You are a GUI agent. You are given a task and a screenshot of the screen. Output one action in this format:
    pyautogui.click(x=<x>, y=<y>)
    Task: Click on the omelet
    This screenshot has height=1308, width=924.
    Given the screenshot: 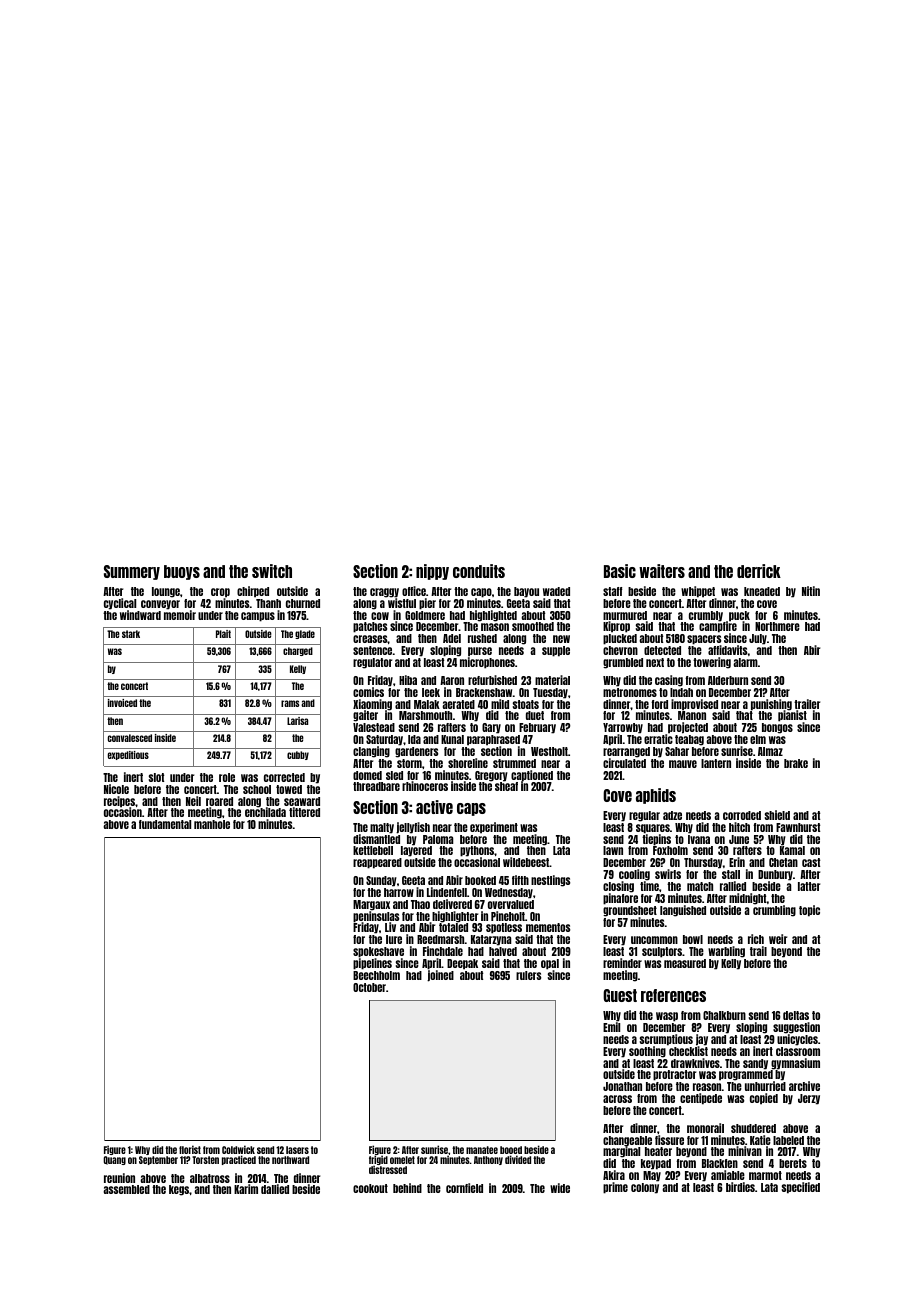 What is the action you would take?
    pyautogui.click(x=402, y=1160)
